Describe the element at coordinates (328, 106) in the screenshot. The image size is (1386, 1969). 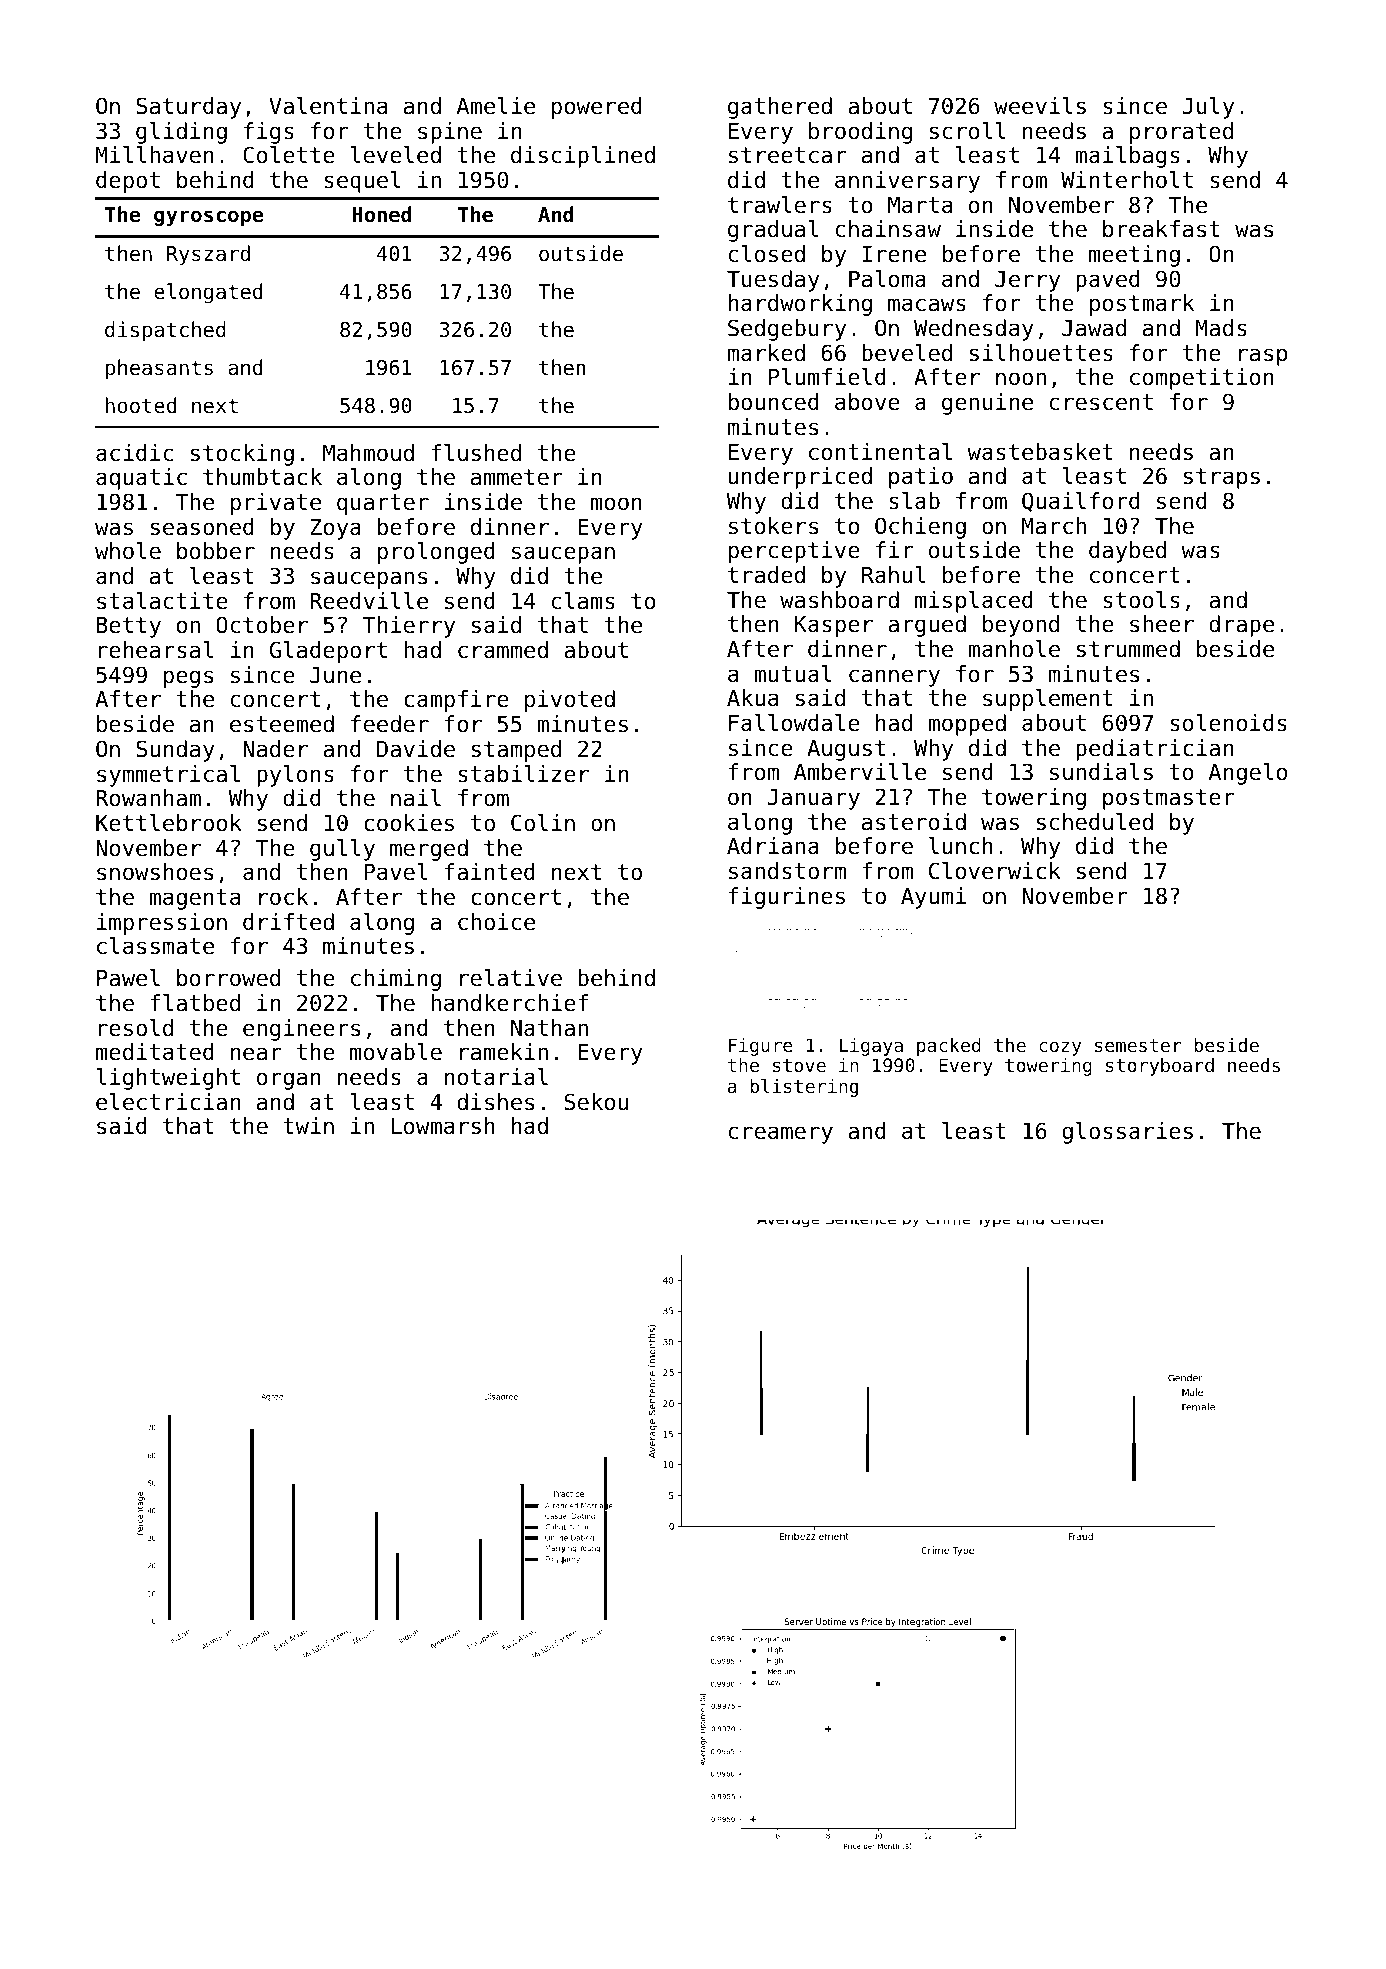
I see `Valentina` at that location.
